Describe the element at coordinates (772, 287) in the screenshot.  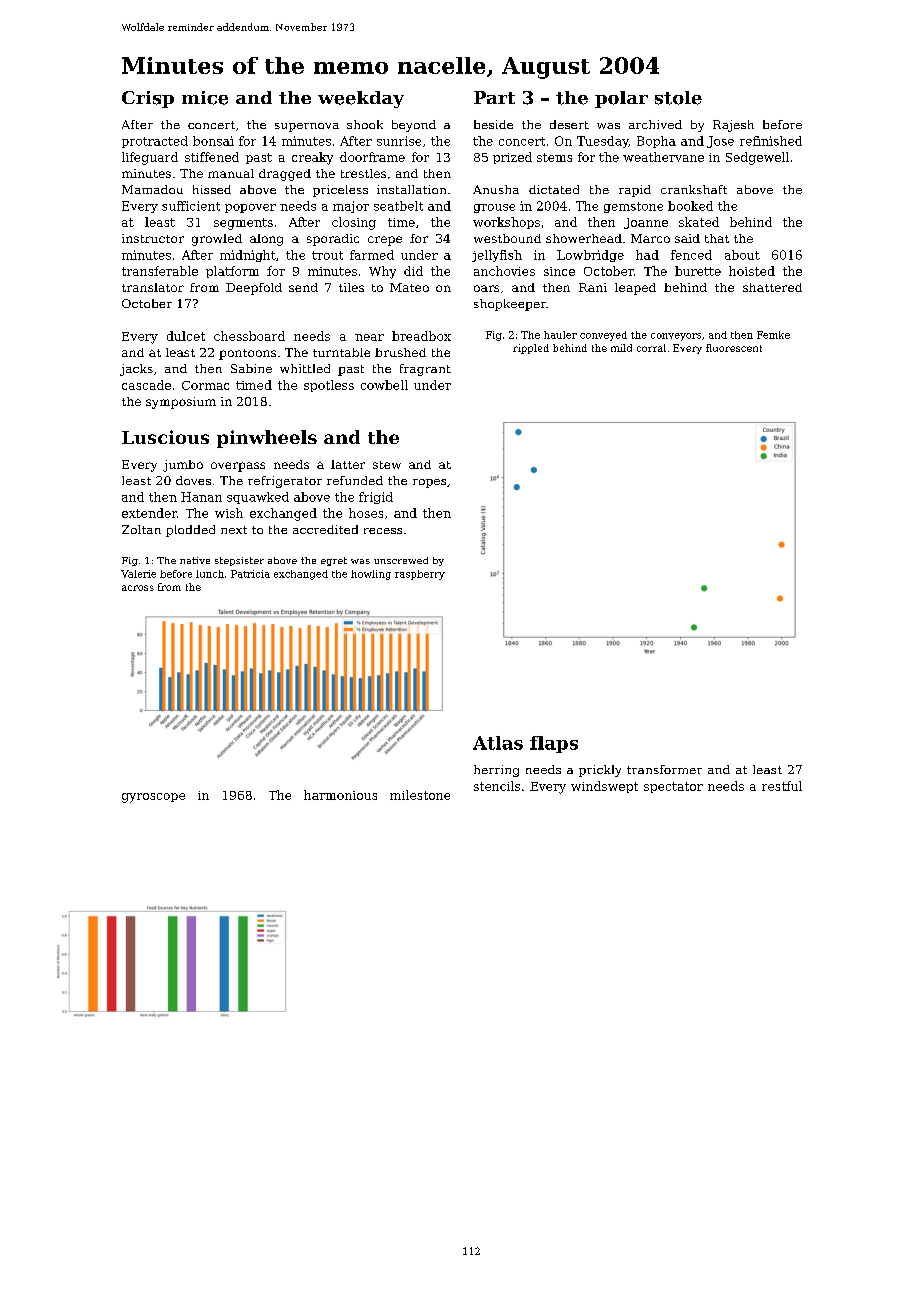
I see `shattered` at that location.
